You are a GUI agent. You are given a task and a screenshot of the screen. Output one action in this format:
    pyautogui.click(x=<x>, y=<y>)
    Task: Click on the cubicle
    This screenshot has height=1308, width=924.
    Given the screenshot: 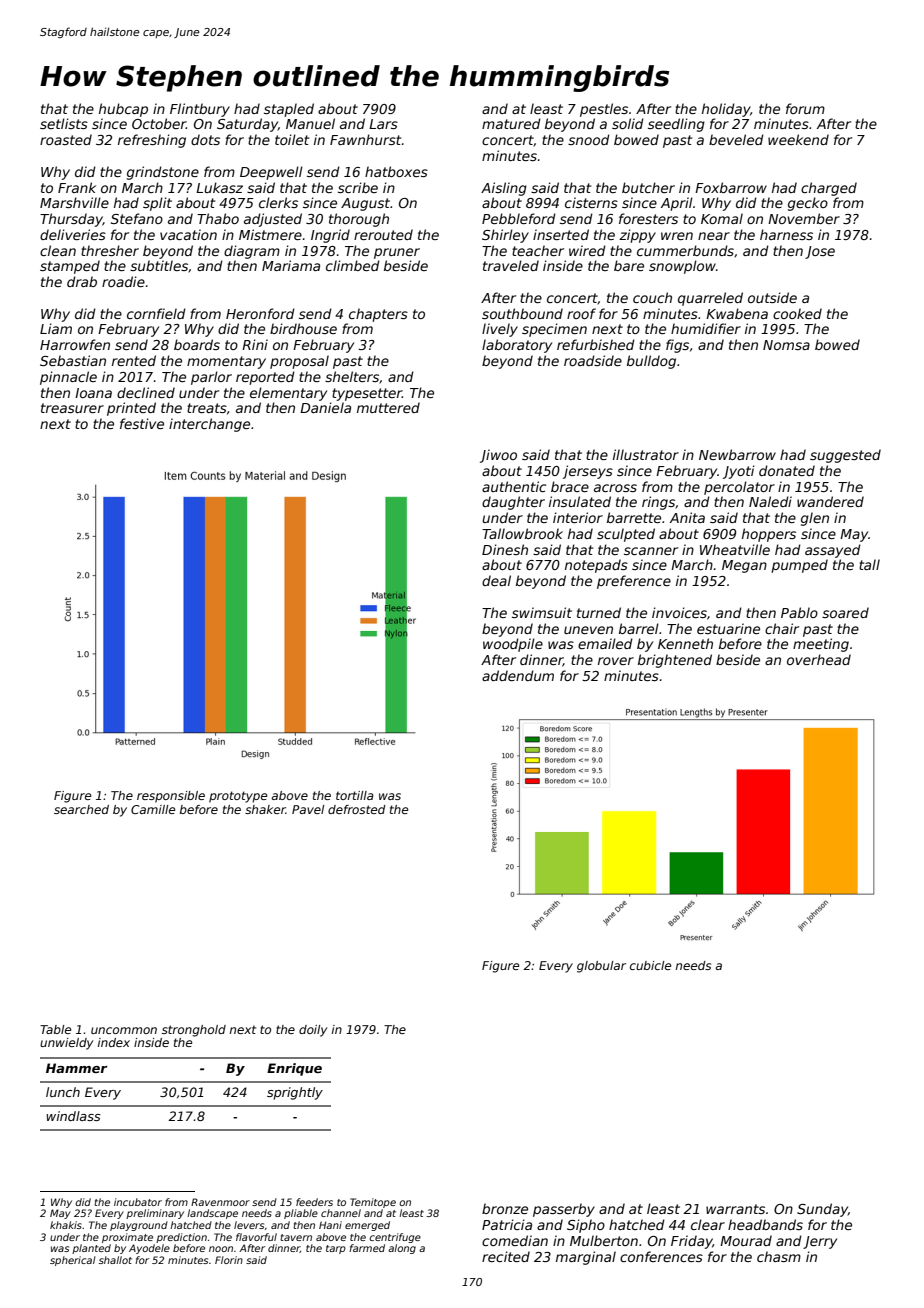 What is the action you would take?
    pyautogui.click(x=650, y=965)
